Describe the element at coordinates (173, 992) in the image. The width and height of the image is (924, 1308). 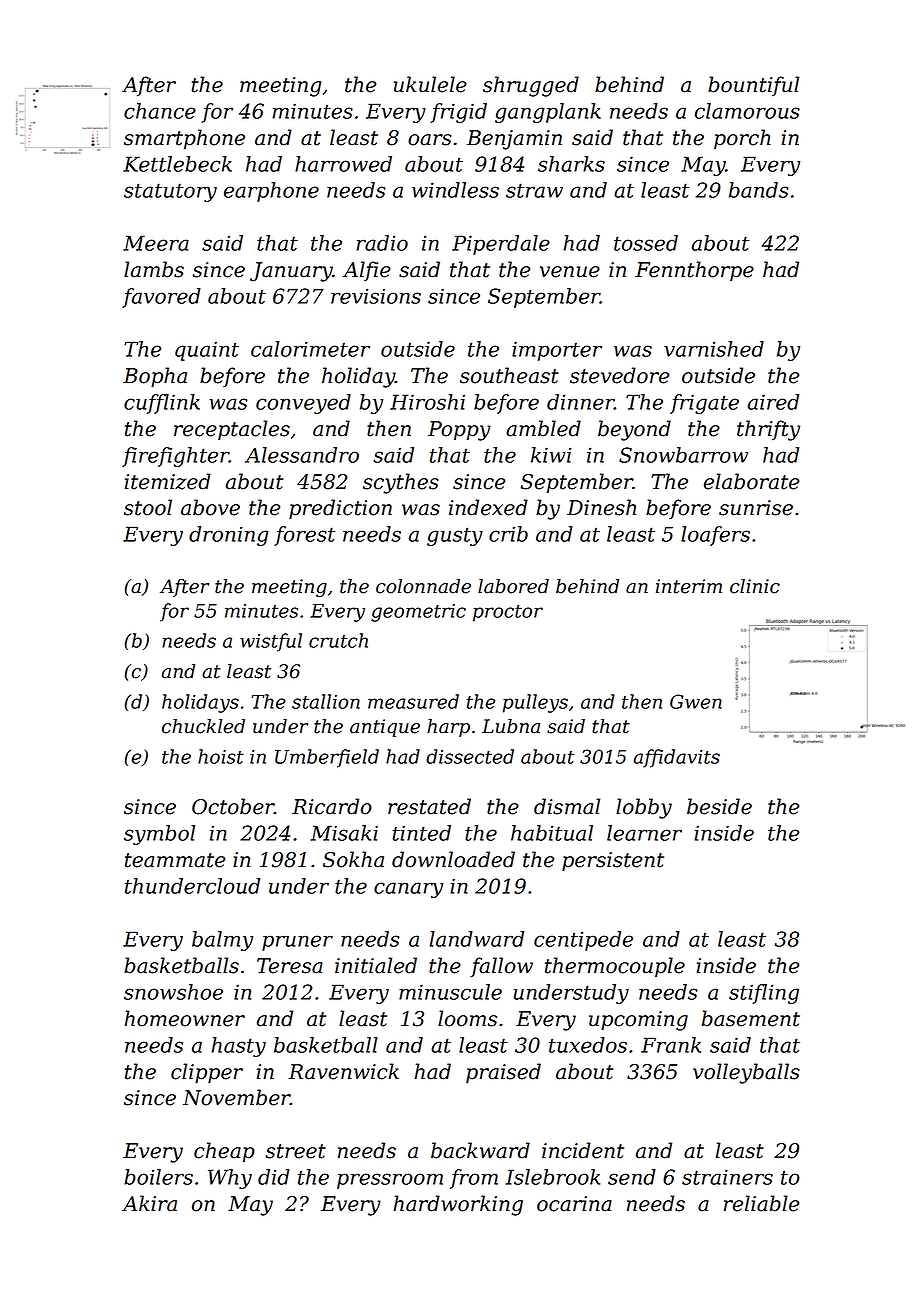
I see `snowshoe` at that location.
